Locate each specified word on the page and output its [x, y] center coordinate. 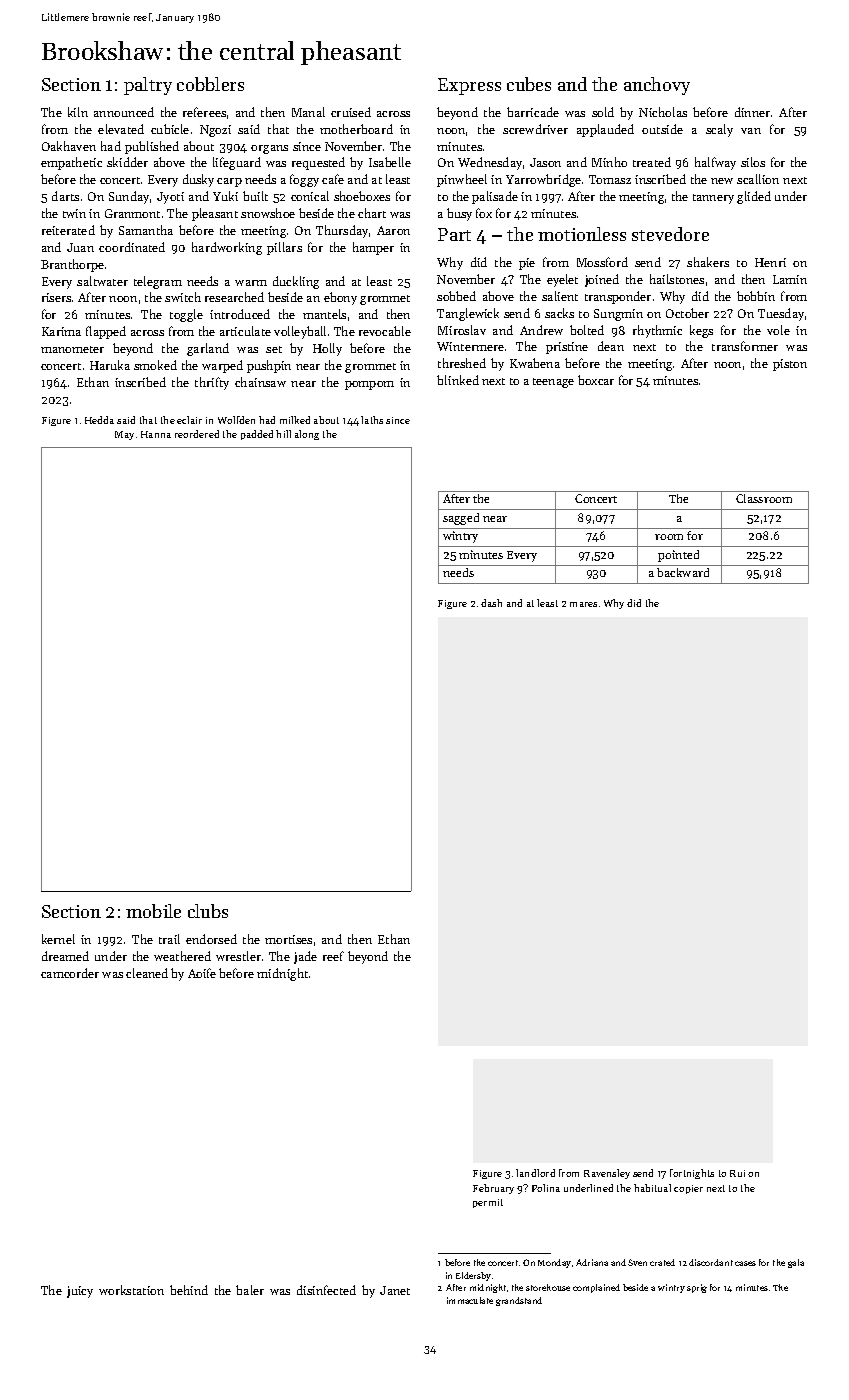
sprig [697, 1288]
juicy [80, 1292]
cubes [529, 84]
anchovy [657, 86]
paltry [148, 86]
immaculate [470, 1300]
